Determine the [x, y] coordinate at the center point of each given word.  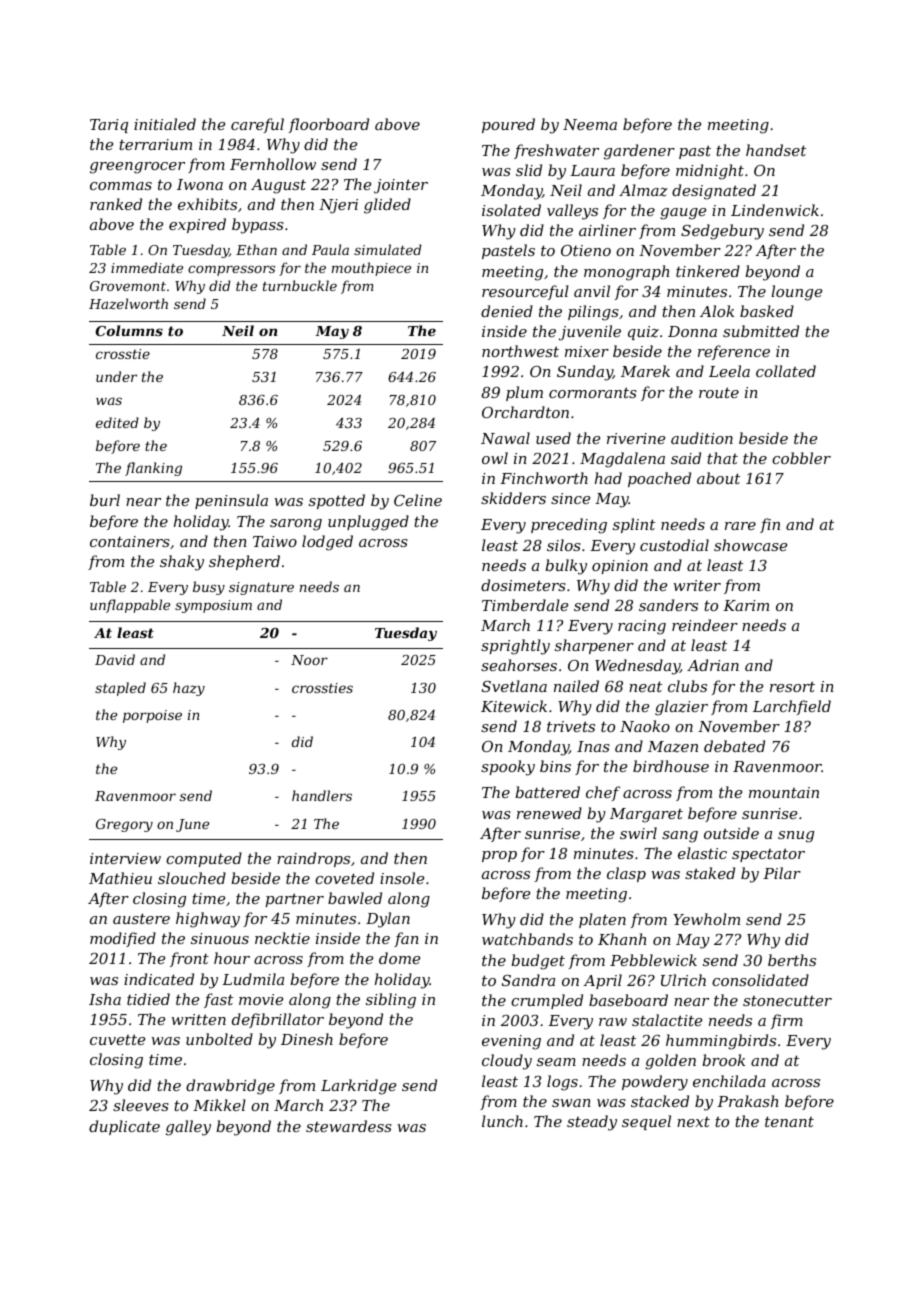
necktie [282, 938]
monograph [626, 273]
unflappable [130, 606]
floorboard [329, 125]
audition [702, 438]
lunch [502, 1121]
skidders [513, 498]
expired [197, 225]
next [693, 1122]
